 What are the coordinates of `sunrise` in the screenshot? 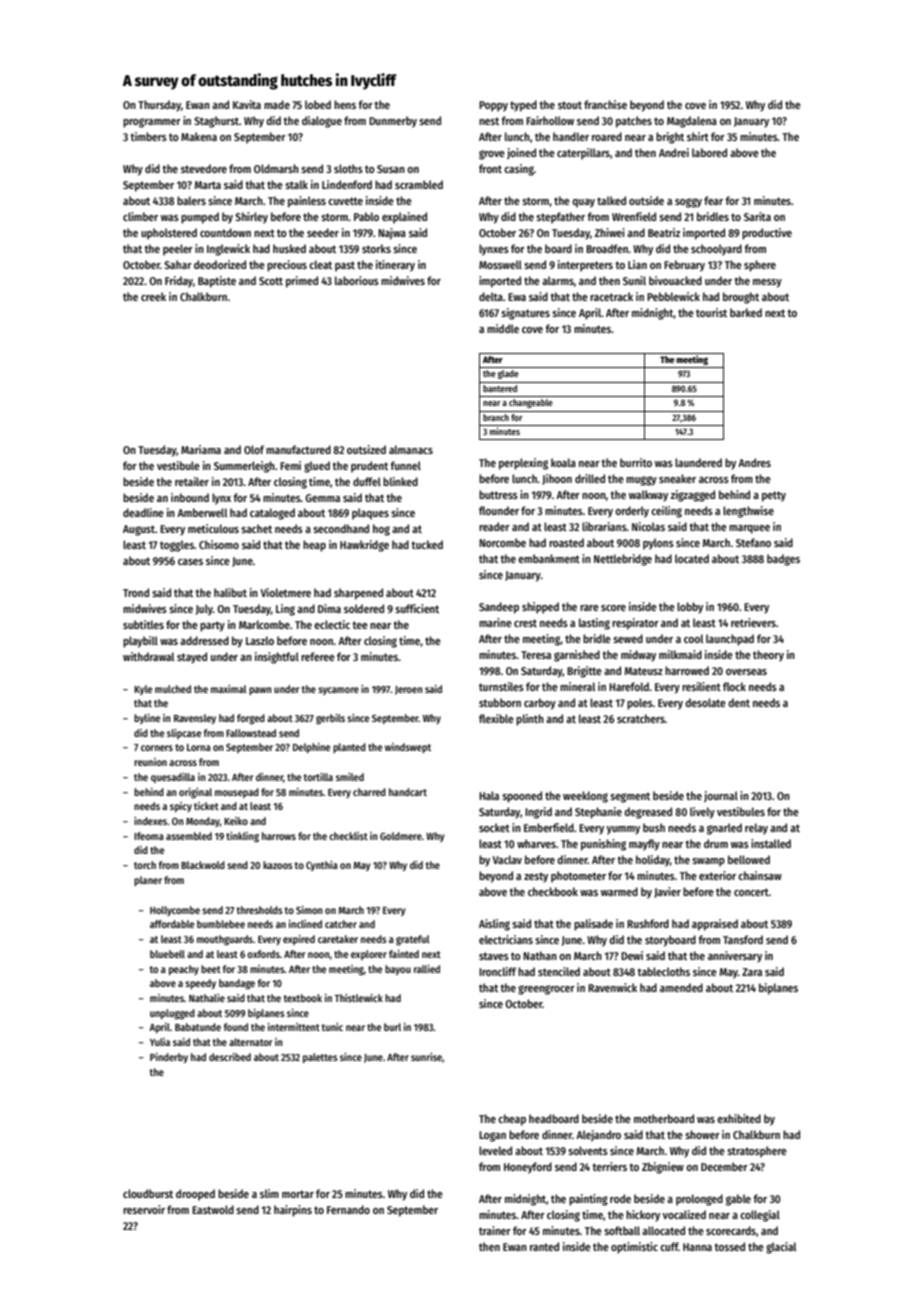 It's located at (426, 1057).
